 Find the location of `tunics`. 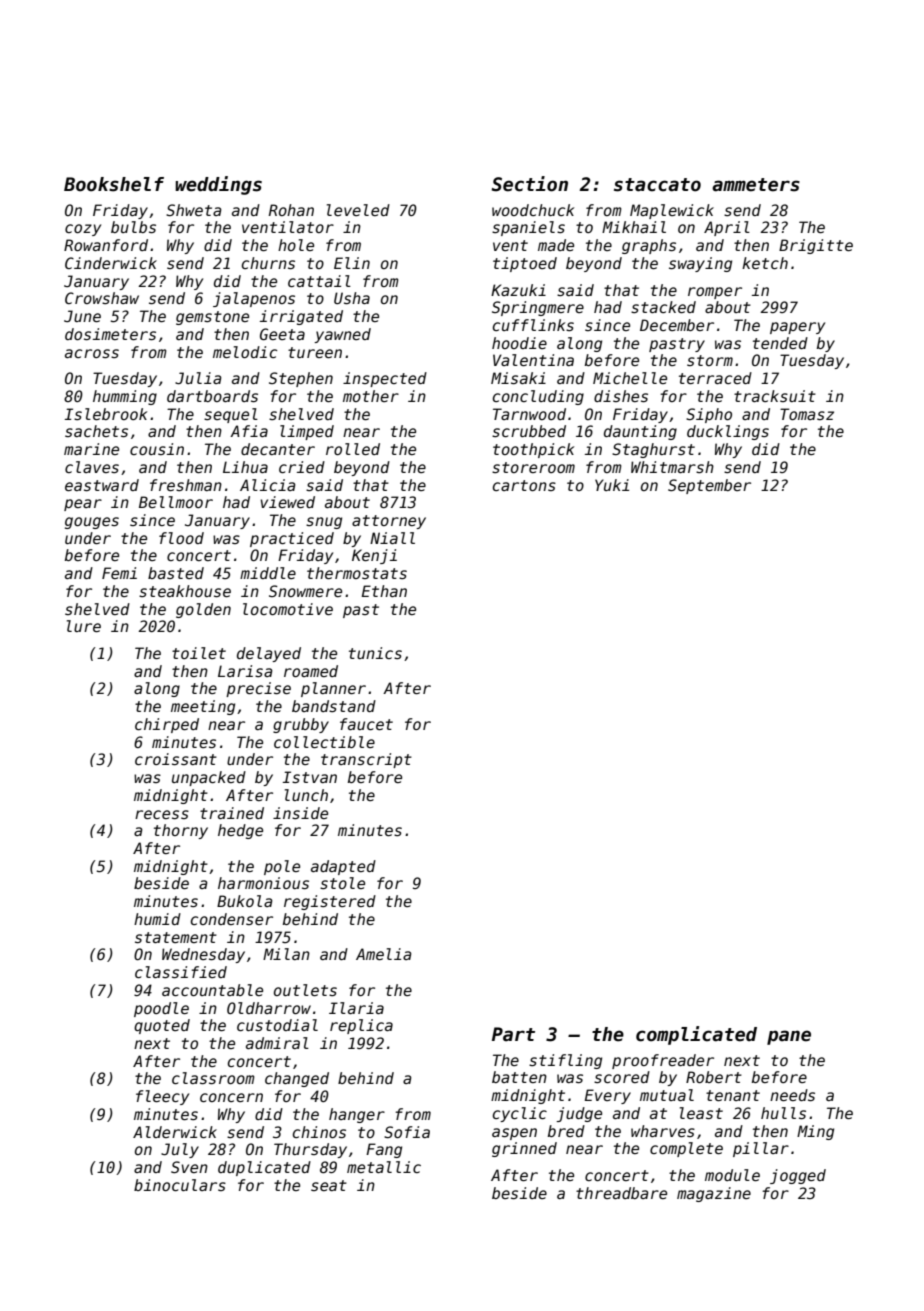

tunics is located at coordinates (375, 653).
